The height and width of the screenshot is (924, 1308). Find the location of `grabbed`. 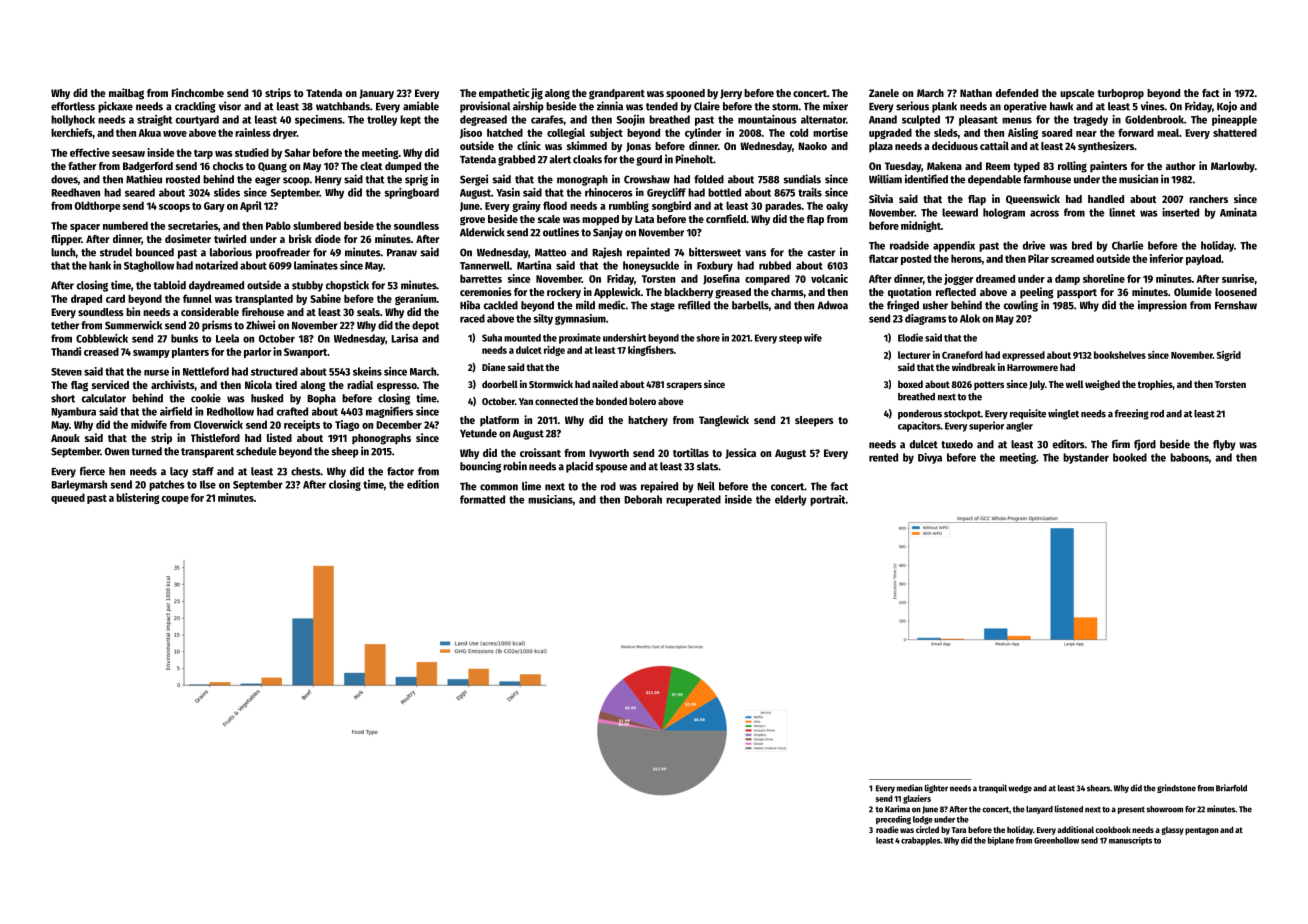

grabbed is located at coordinates (516, 160).
